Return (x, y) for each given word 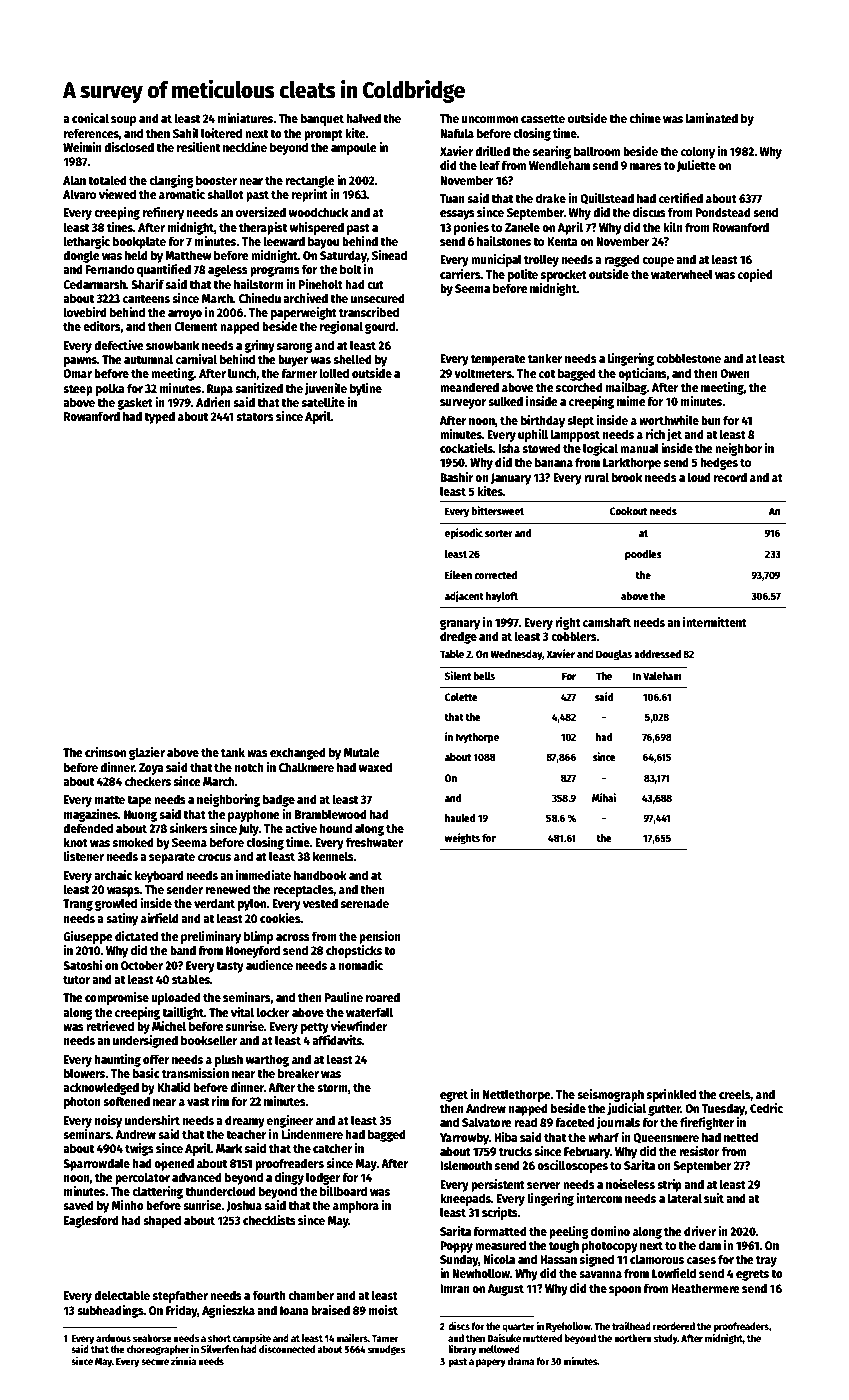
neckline (245, 147)
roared (383, 997)
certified (681, 198)
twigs (139, 1149)
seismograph (610, 1095)
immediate (263, 875)
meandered (469, 387)
